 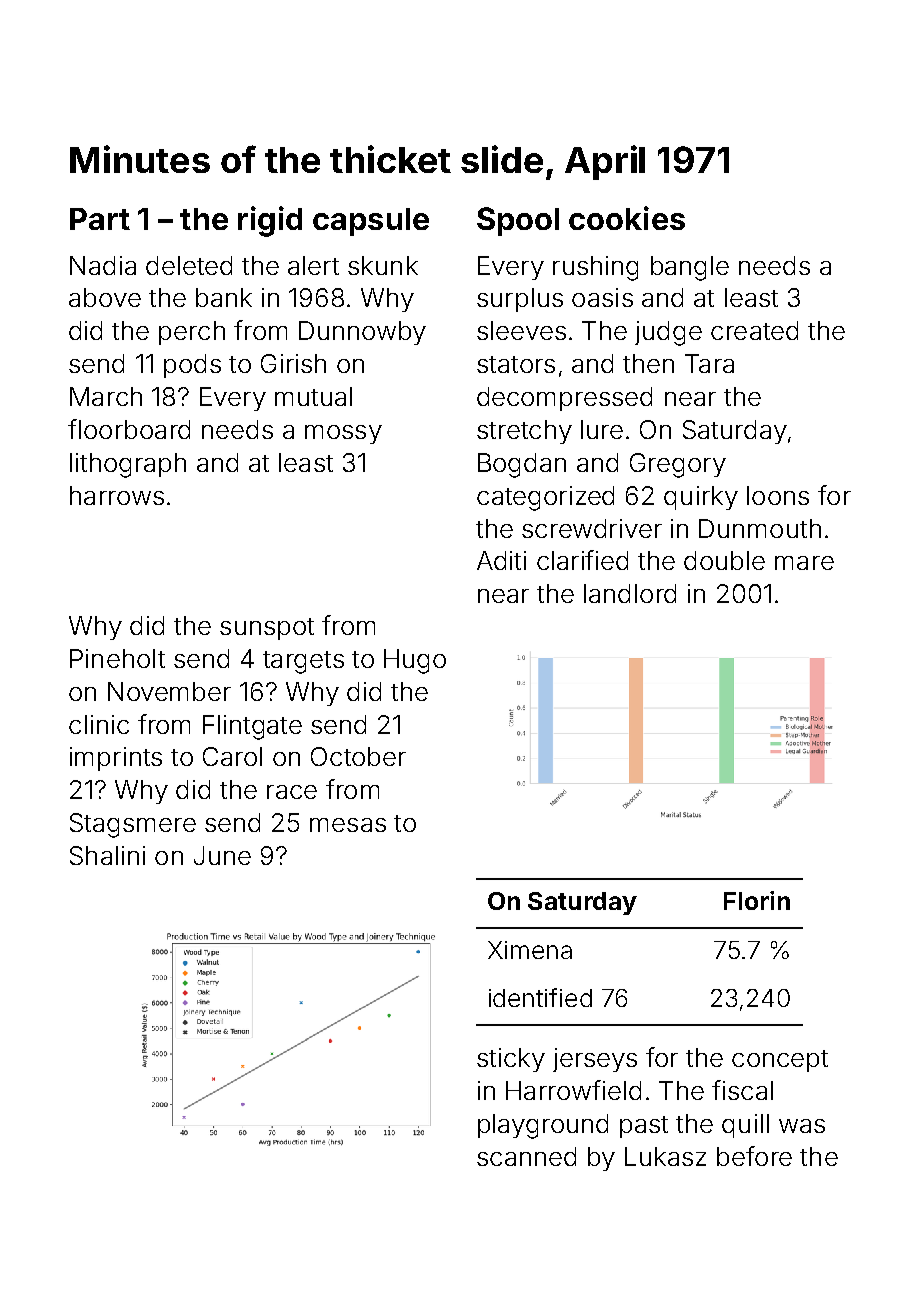 I want to click on deleted, so click(x=189, y=265).
